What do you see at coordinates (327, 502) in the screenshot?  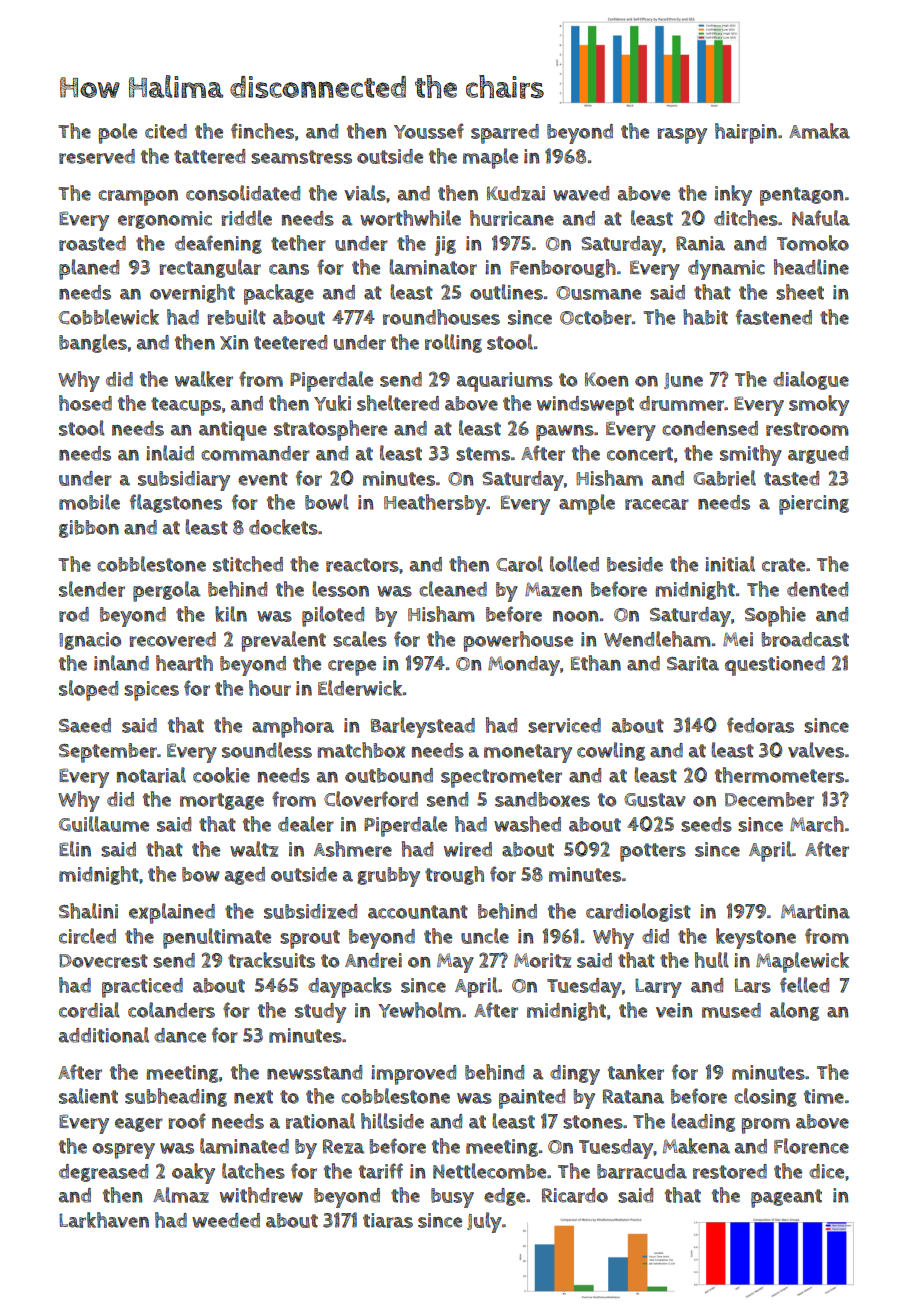 I see `bowl` at bounding box center [327, 502].
